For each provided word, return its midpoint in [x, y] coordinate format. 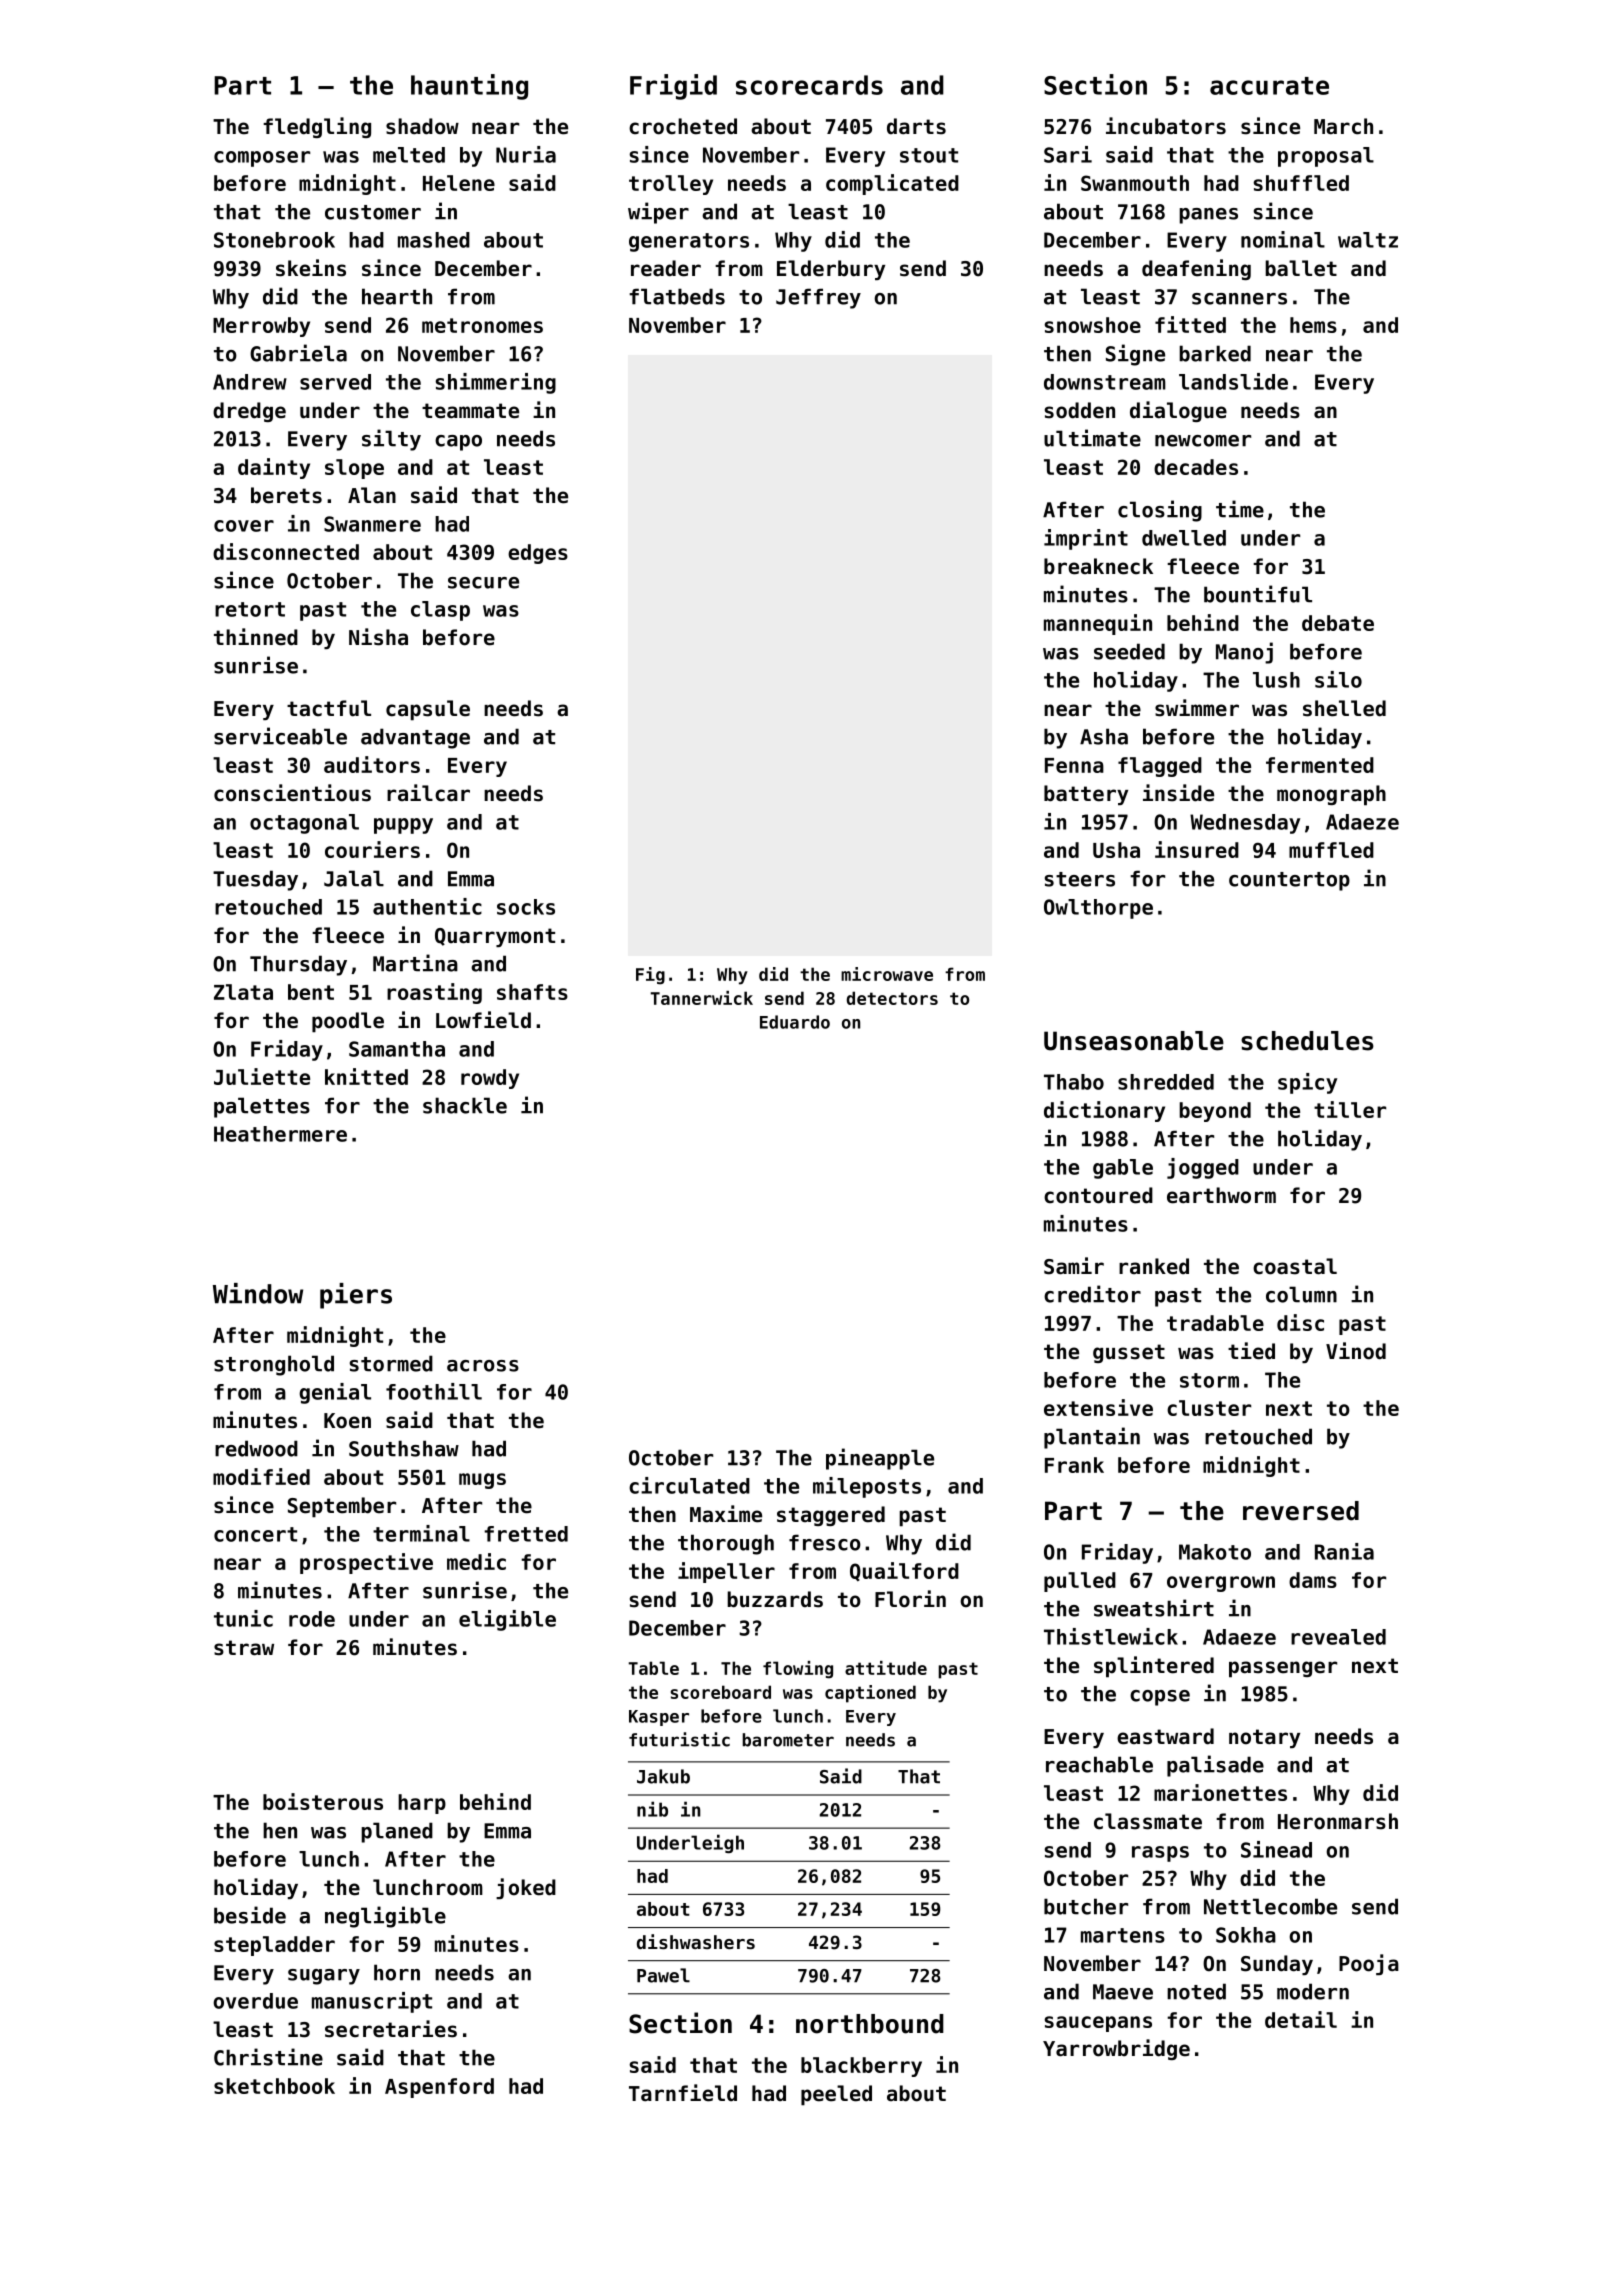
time [1240, 509]
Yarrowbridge [1116, 2049]
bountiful [1258, 594]
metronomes [482, 325]
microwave [887, 974]
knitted [366, 1076]
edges [538, 554]
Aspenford [439, 2088]
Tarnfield [683, 2093]
